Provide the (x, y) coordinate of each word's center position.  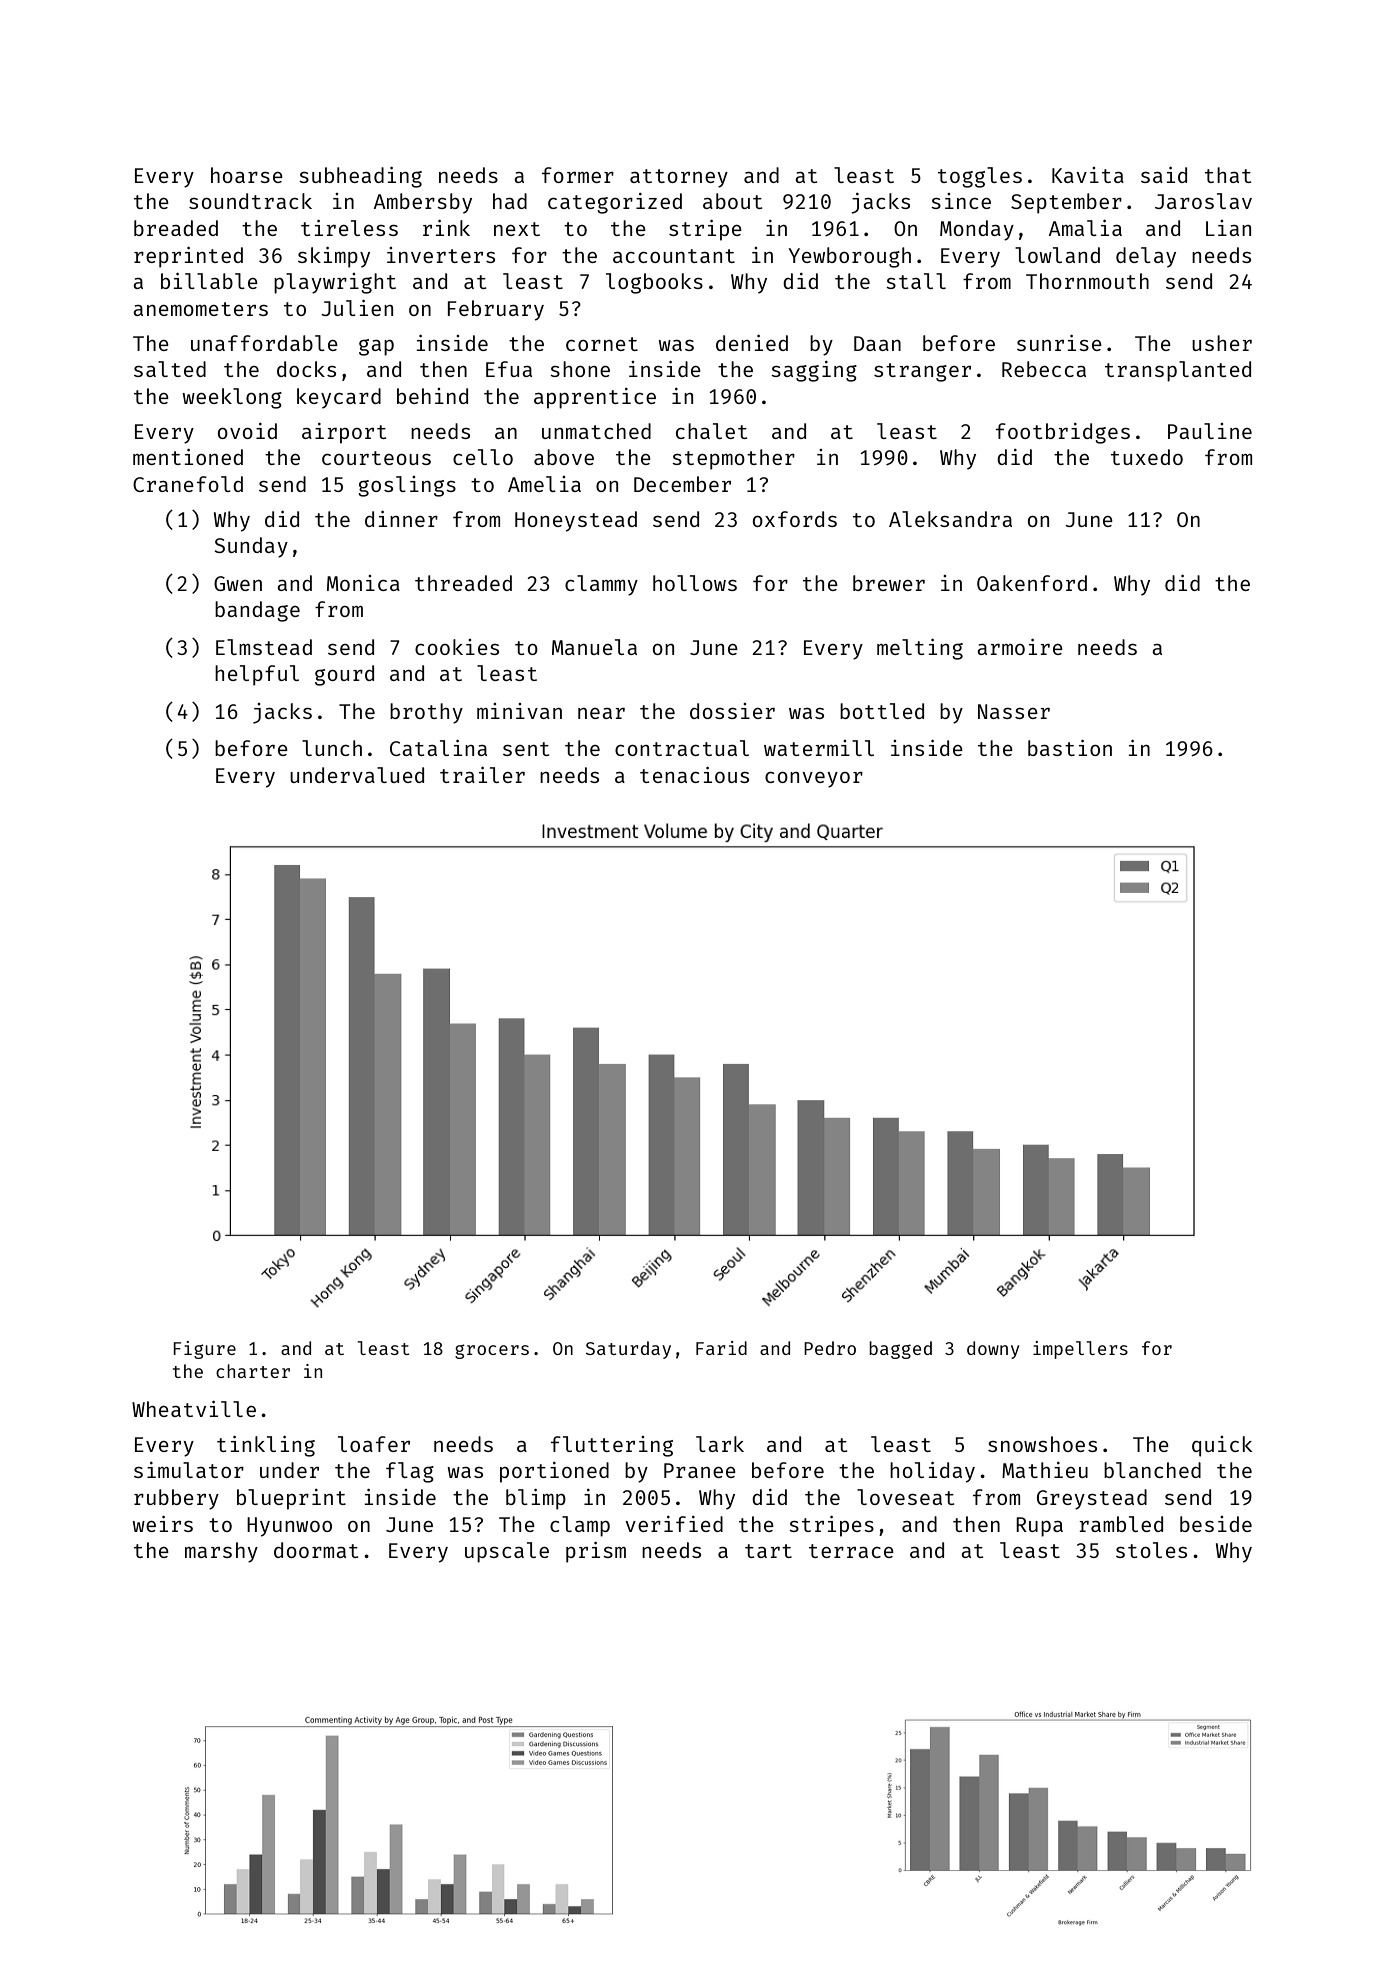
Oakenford (1032, 583)
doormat (316, 1550)
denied (752, 343)
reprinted (188, 257)
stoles (1151, 1550)
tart (768, 1551)
